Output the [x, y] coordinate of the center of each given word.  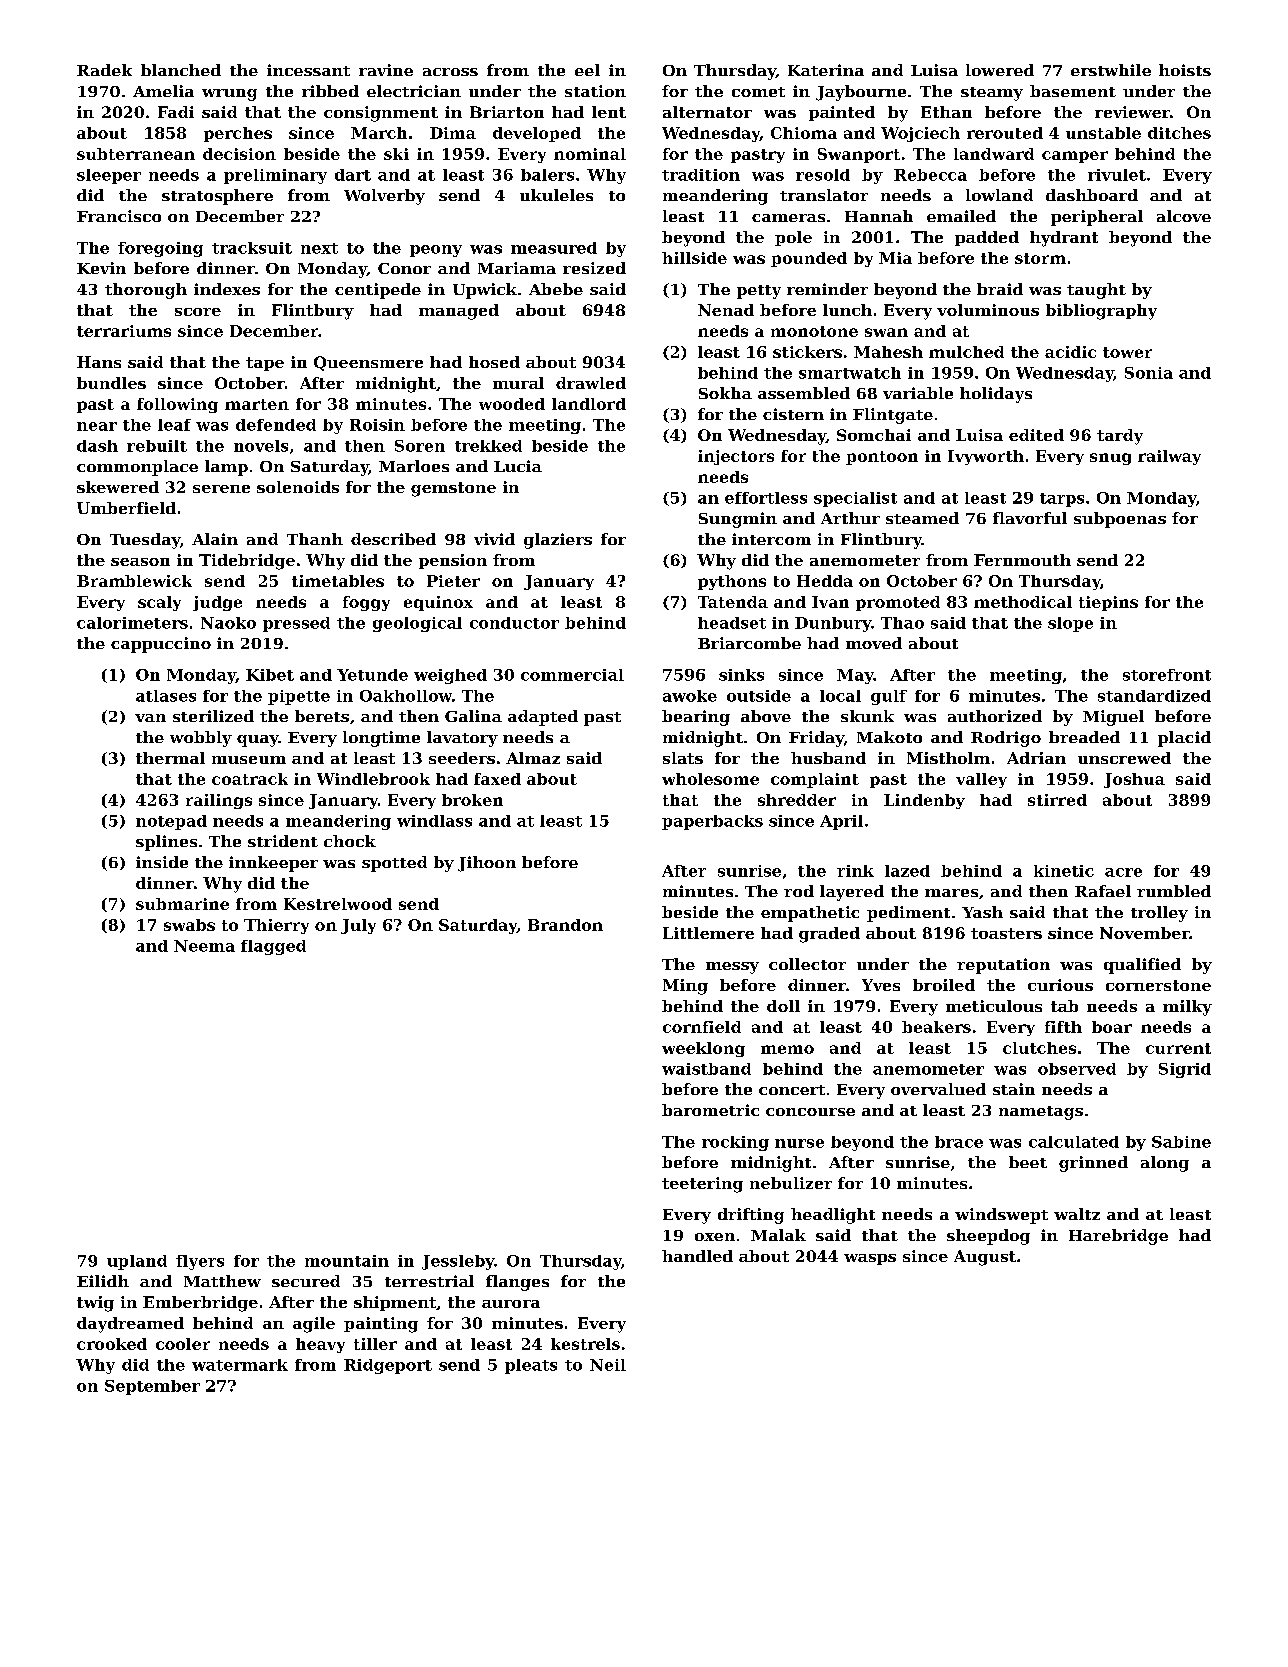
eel [587, 70]
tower [1127, 352]
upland [137, 1262]
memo [787, 1049]
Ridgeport [388, 1366]
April [841, 822]
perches [238, 134]
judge [217, 603]
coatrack [250, 779]
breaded [1084, 737]
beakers [936, 1027]
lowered [1000, 70]
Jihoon [487, 864]
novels [261, 446]
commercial [572, 675]
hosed [494, 362]
